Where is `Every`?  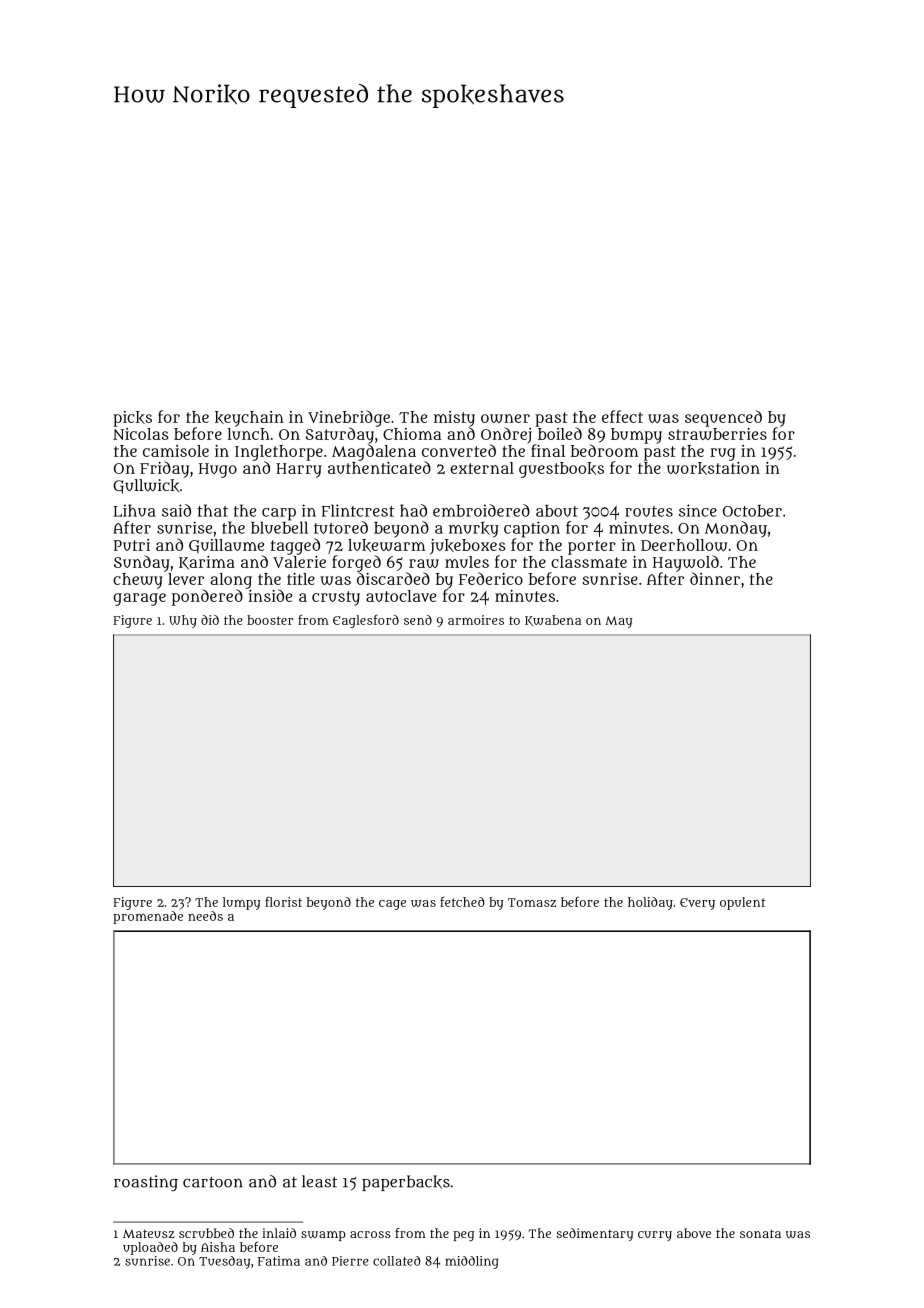
Every is located at coordinates (697, 904).
